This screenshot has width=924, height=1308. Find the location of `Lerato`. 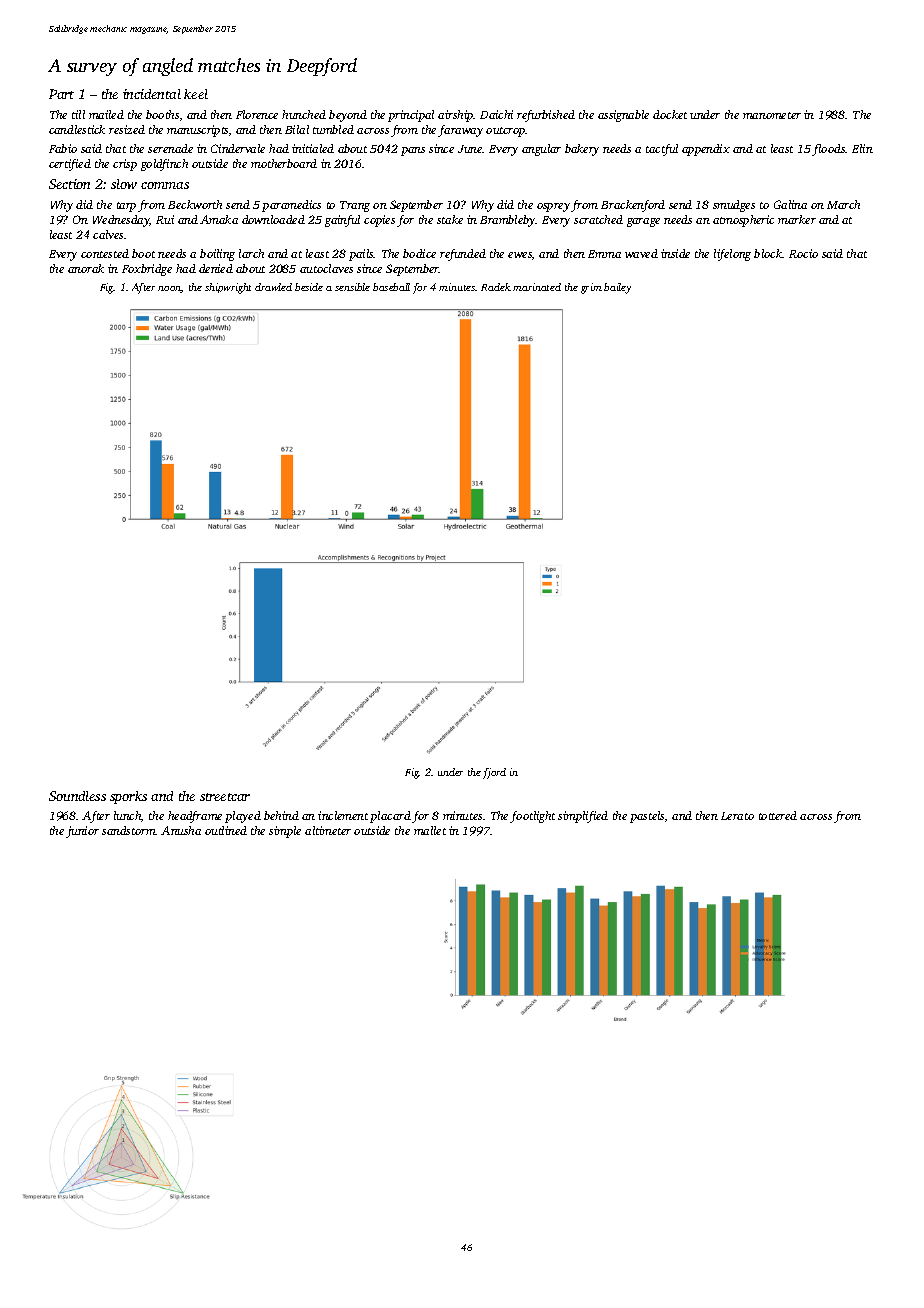

Lerato is located at coordinates (737, 816).
